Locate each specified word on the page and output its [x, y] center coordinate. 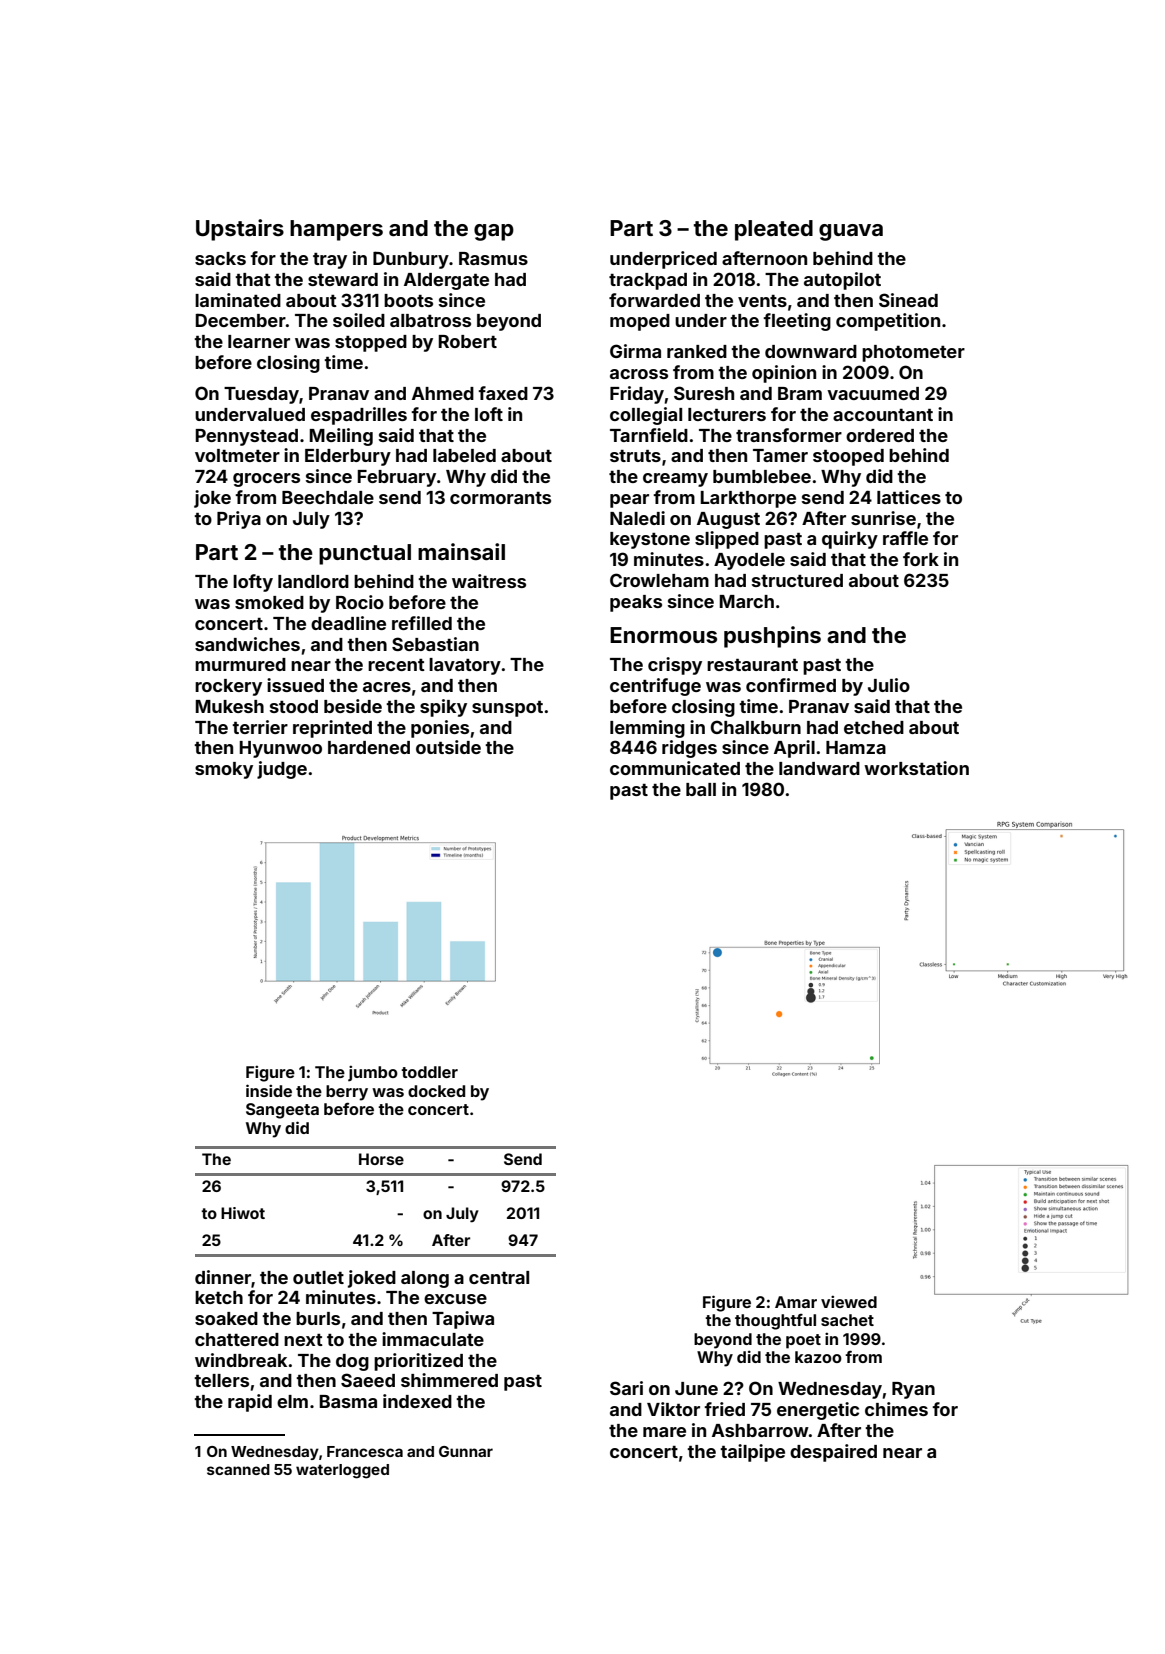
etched [874, 727]
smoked [269, 602]
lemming [647, 729]
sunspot [507, 709]
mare [664, 1432]
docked [436, 1091]
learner [259, 341]
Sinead [908, 300]
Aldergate [446, 281]
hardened [369, 747]
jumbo [373, 1073]
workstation [916, 768]
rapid [250, 1403]
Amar [796, 1302]
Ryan [913, 1390]
